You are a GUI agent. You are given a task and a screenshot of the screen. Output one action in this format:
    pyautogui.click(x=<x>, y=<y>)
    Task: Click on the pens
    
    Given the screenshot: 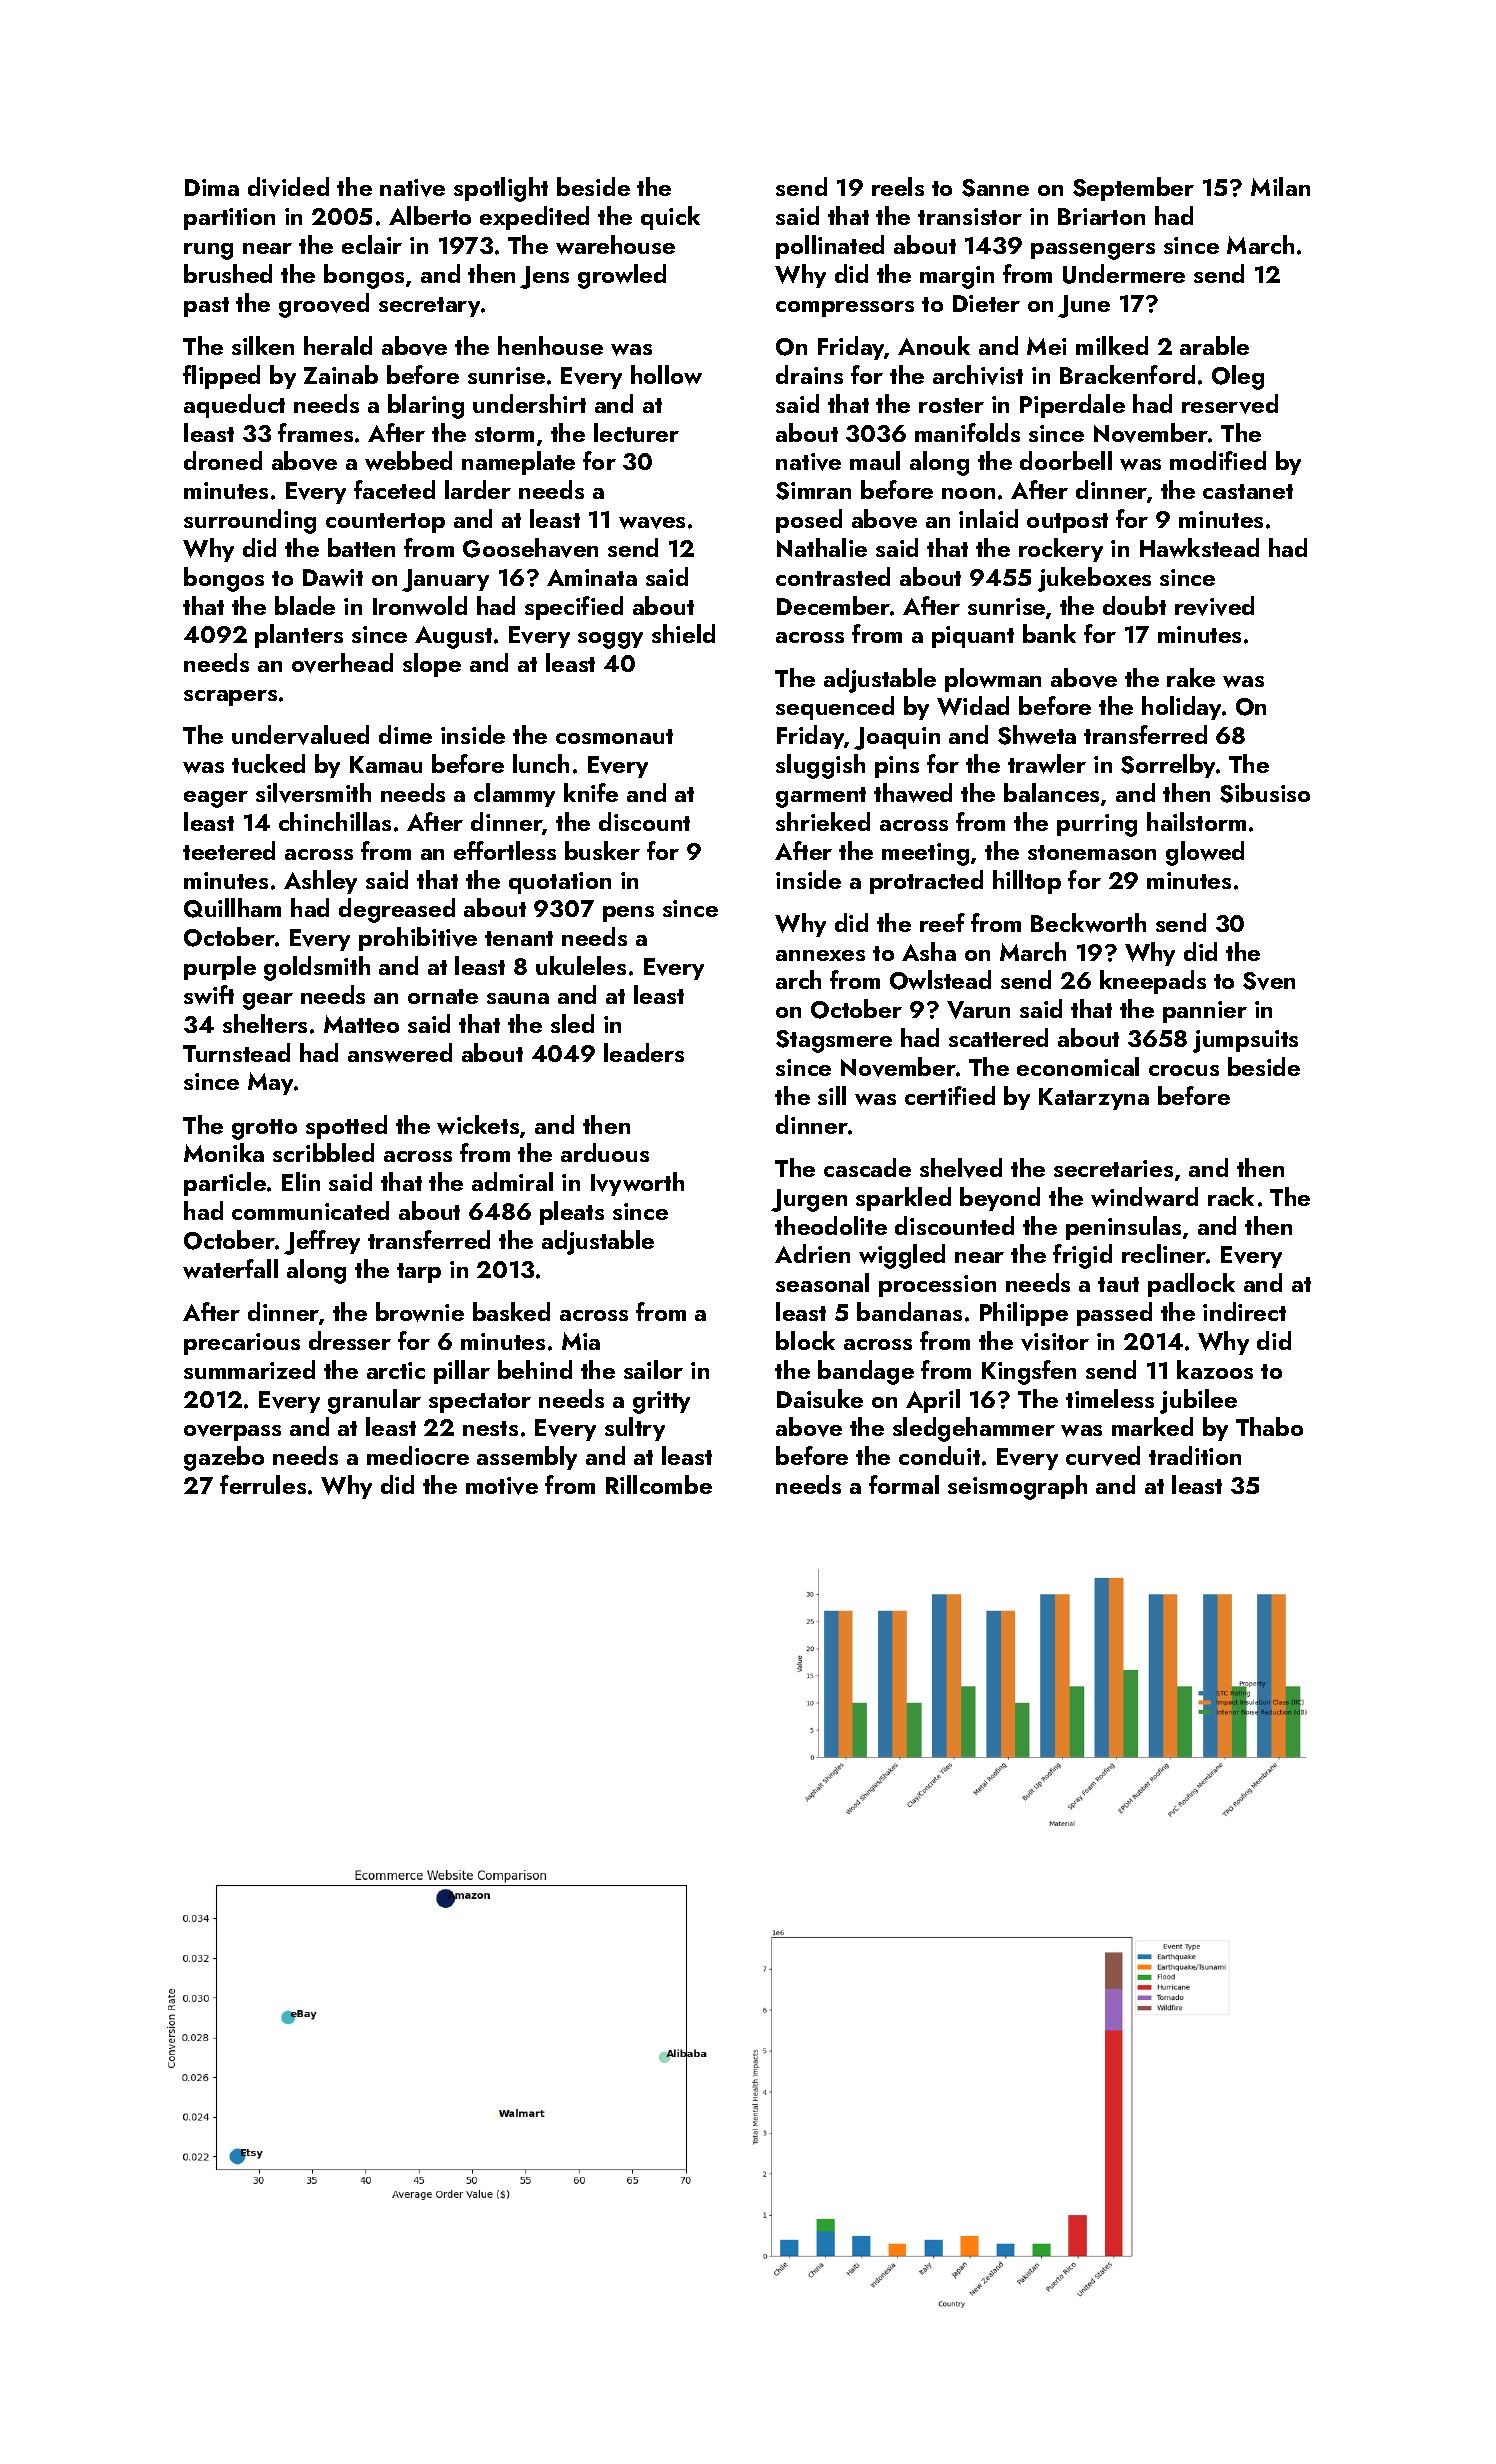 What is the action you would take?
    pyautogui.click(x=628, y=914)
